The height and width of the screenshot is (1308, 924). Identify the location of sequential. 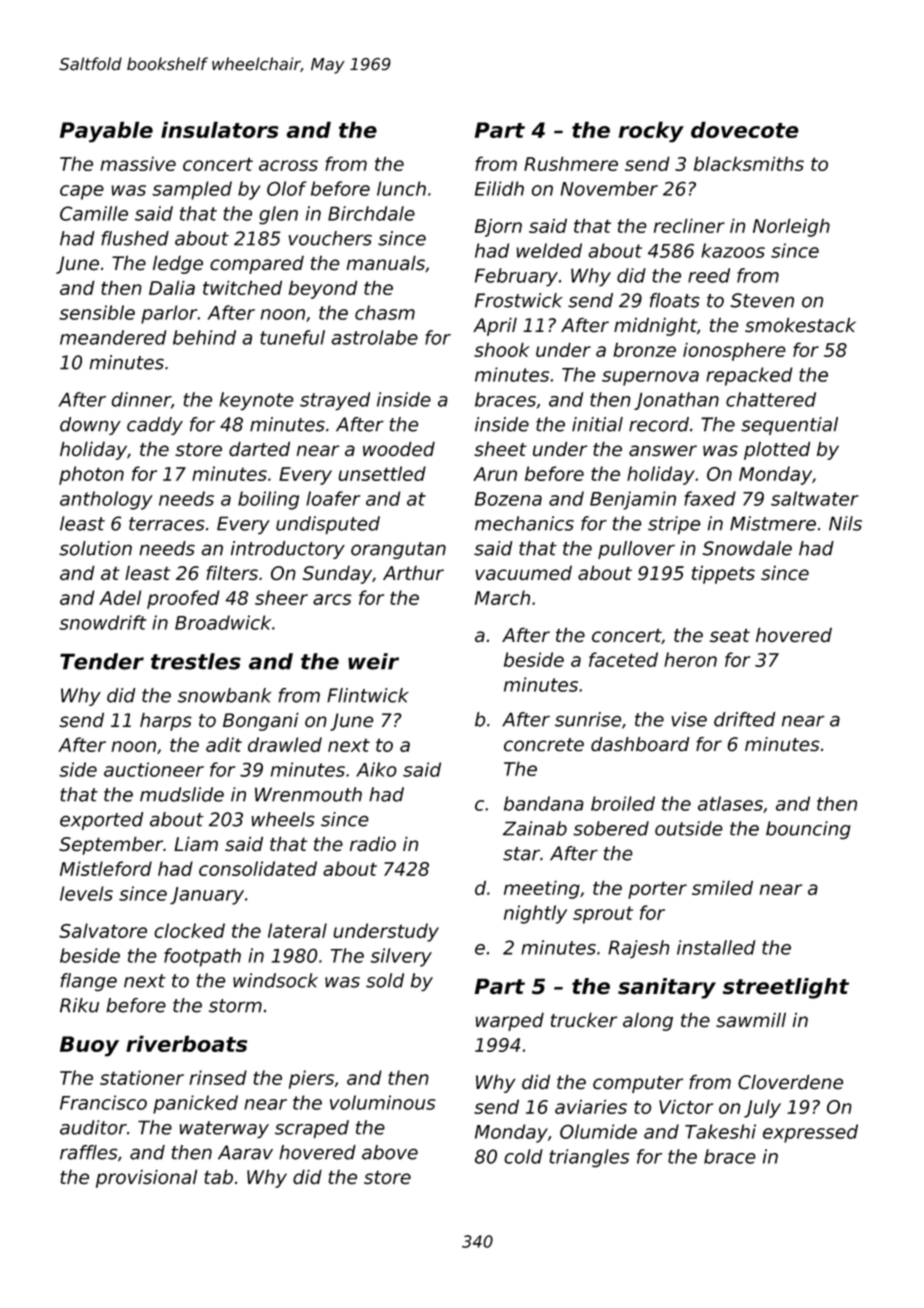
(789, 426).
